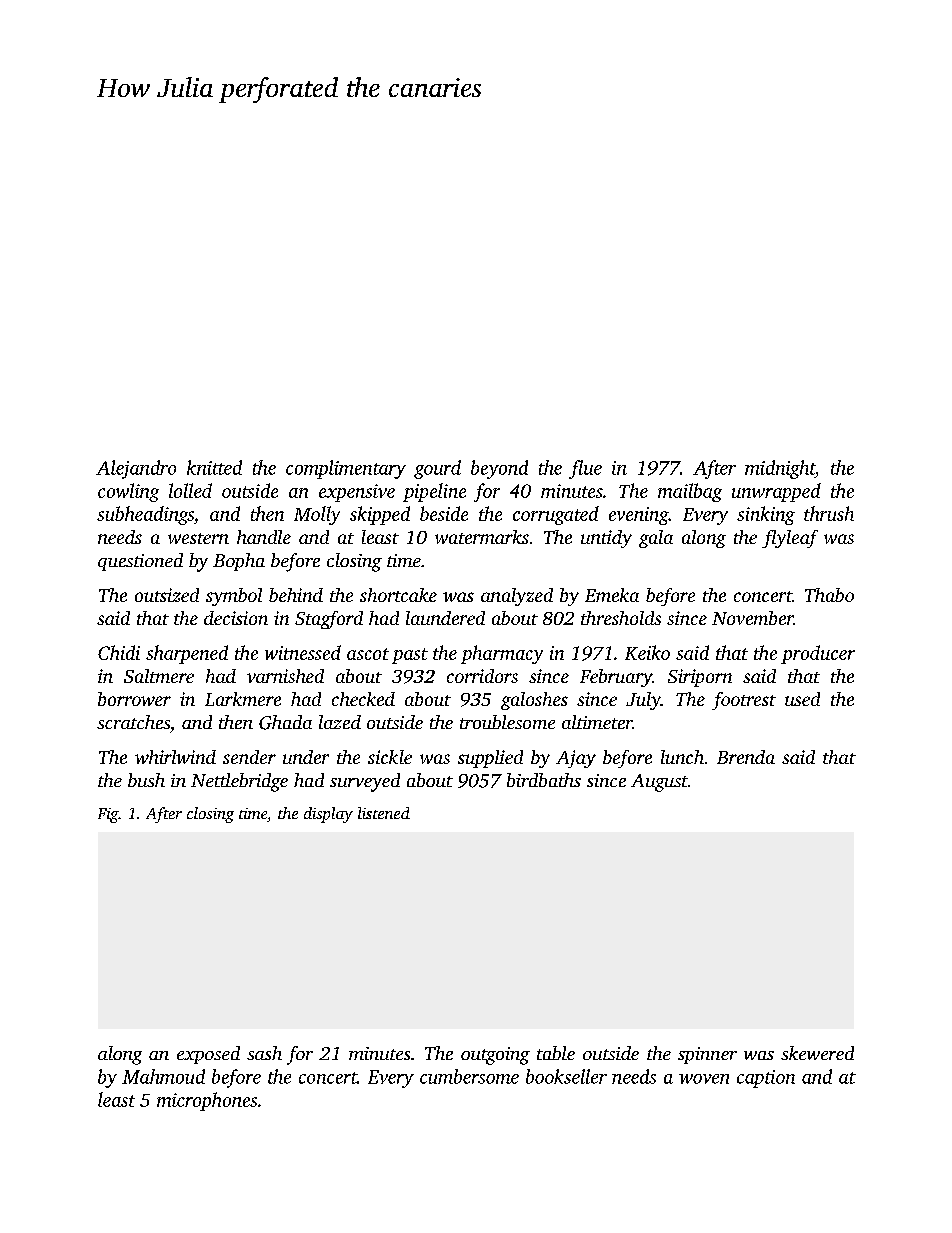 The width and height of the screenshot is (952, 1233). I want to click on Brenda, so click(746, 757).
